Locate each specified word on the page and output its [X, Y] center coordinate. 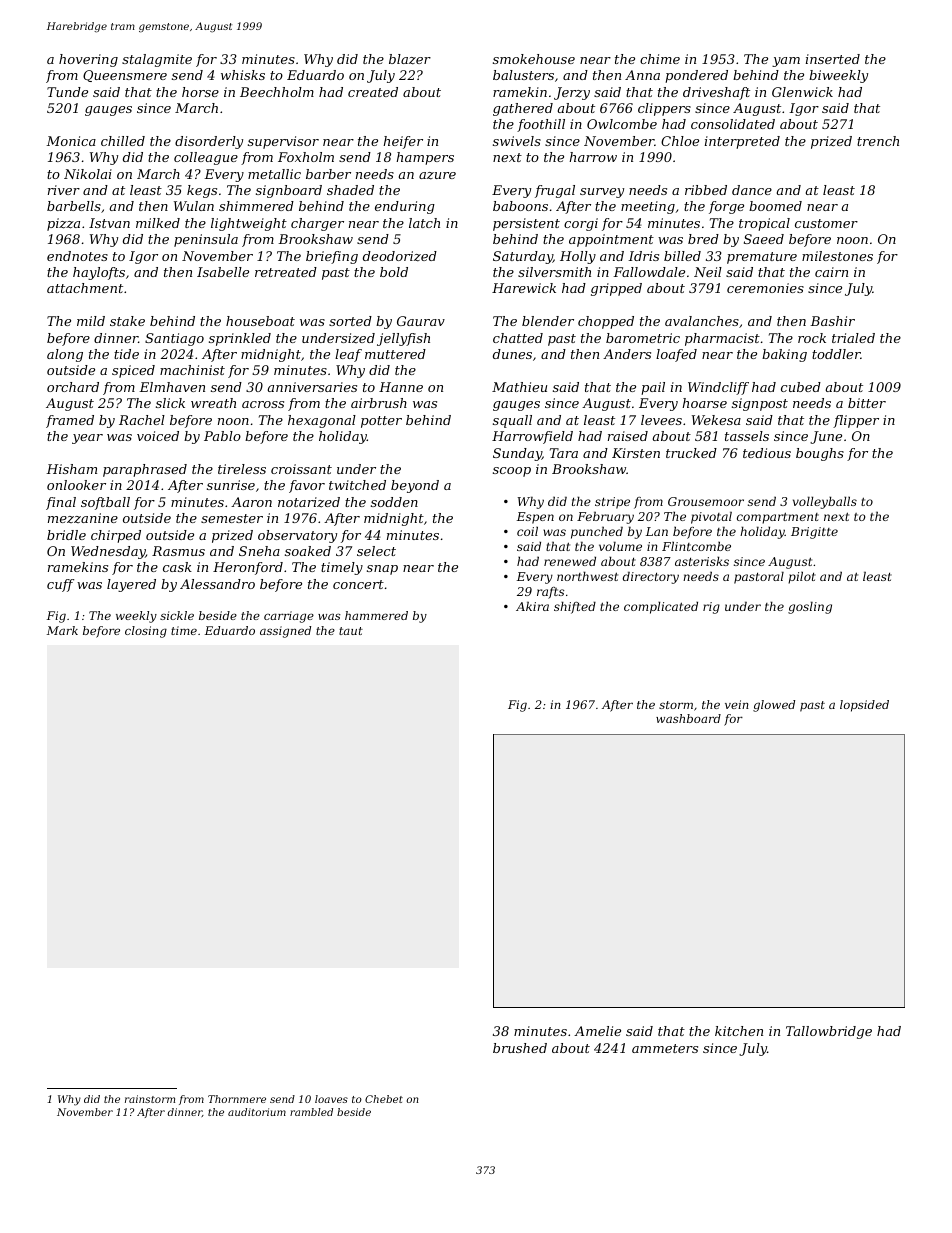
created [373, 92]
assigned [285, 632]
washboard [688, 718]
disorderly [209, 142]
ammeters [665, 1048]
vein [737, 704]
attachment [85, 288]
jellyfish [403, 339]
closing [146, 632]
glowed [774, 706]
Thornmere [237, 1099]
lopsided [864, 706]
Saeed [764, 239]
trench [878, 141]
